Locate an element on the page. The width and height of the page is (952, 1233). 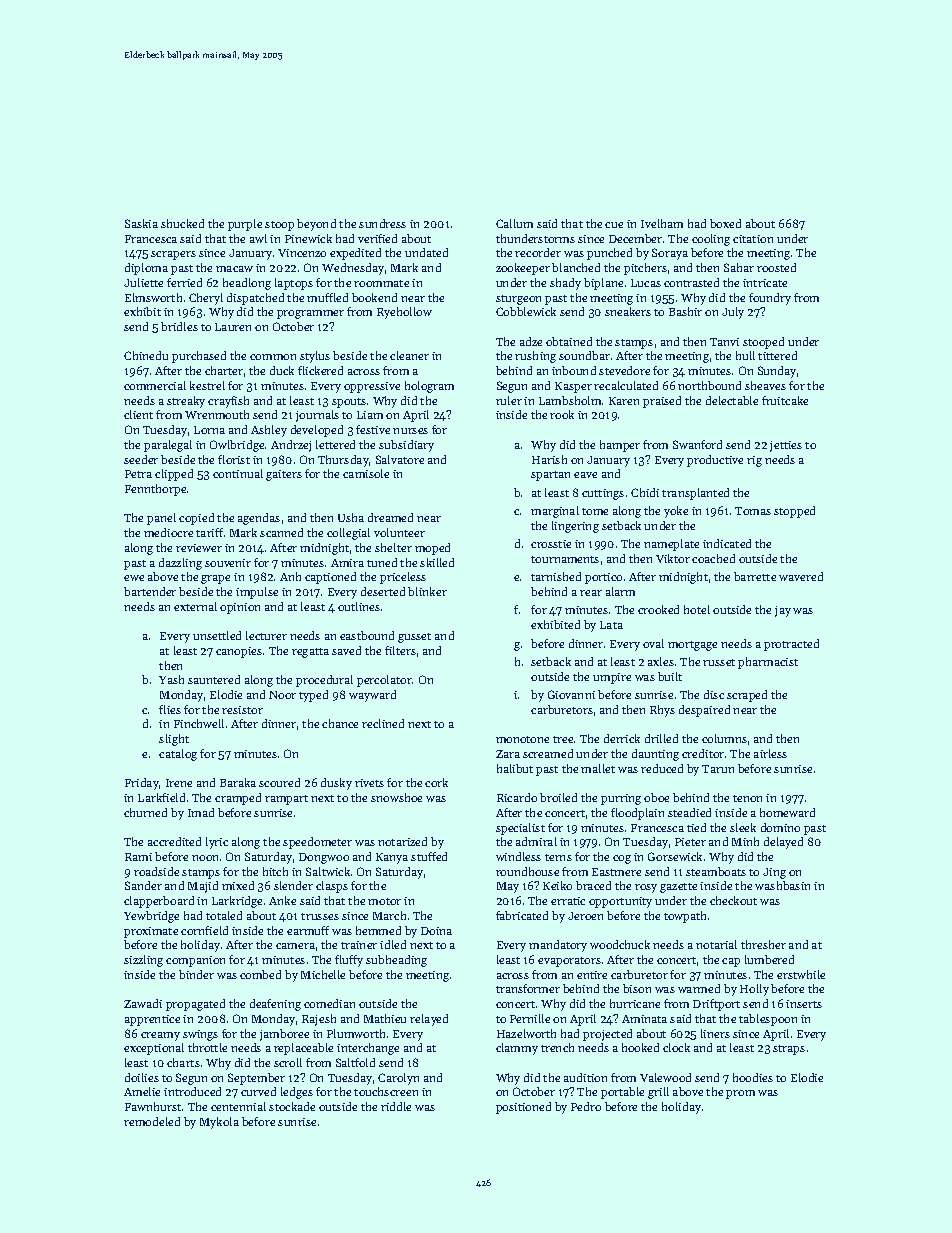
Juliette is located at coordinates (143, 282).
